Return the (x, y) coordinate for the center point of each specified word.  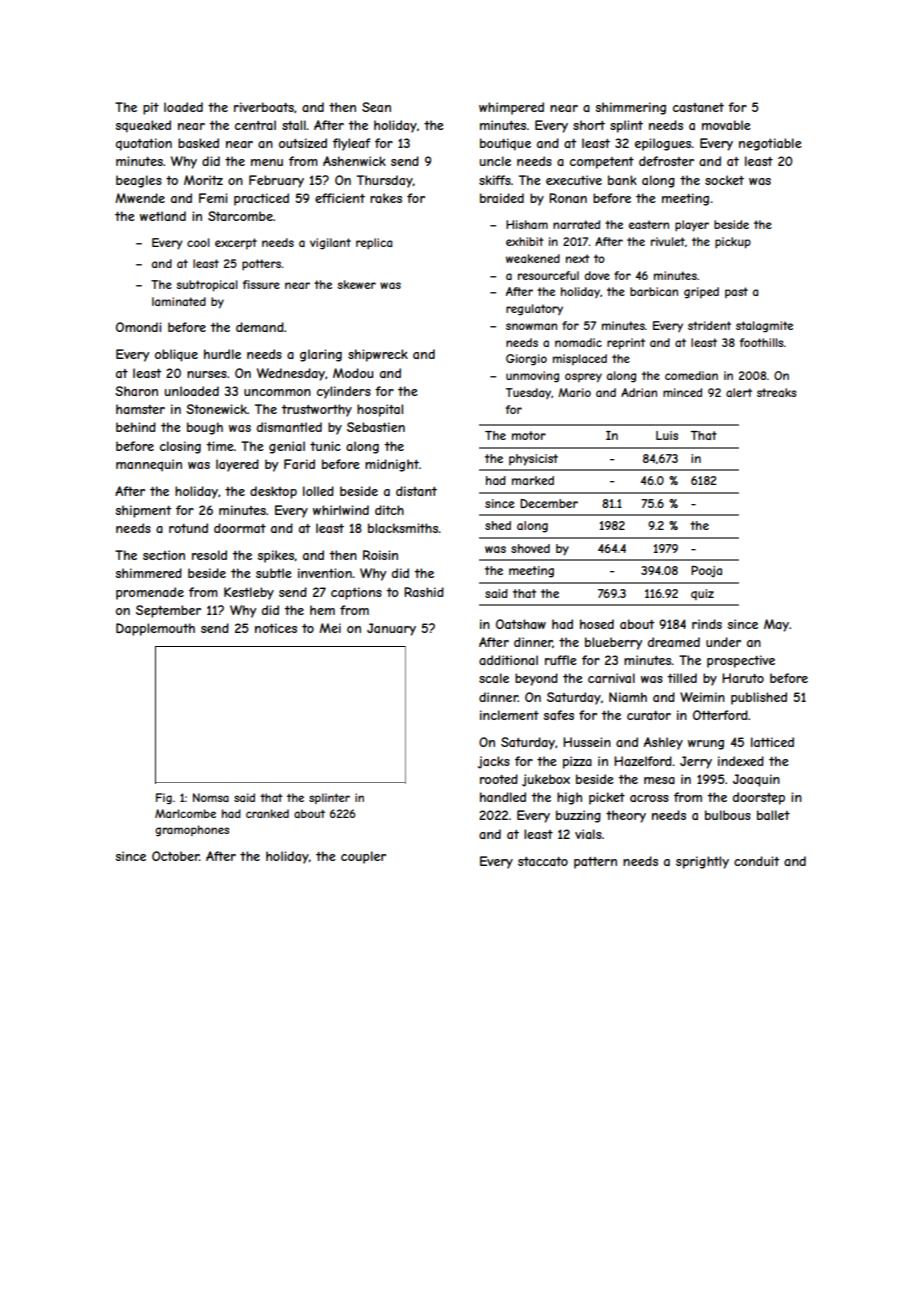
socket (724, 180)
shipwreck (378, 355)
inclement (509, 715)
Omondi (138, 327)
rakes (386, 198)
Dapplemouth (155, 629)
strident (709, 325)
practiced (261, 199)
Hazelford (643, 761)
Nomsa (211, 797)
